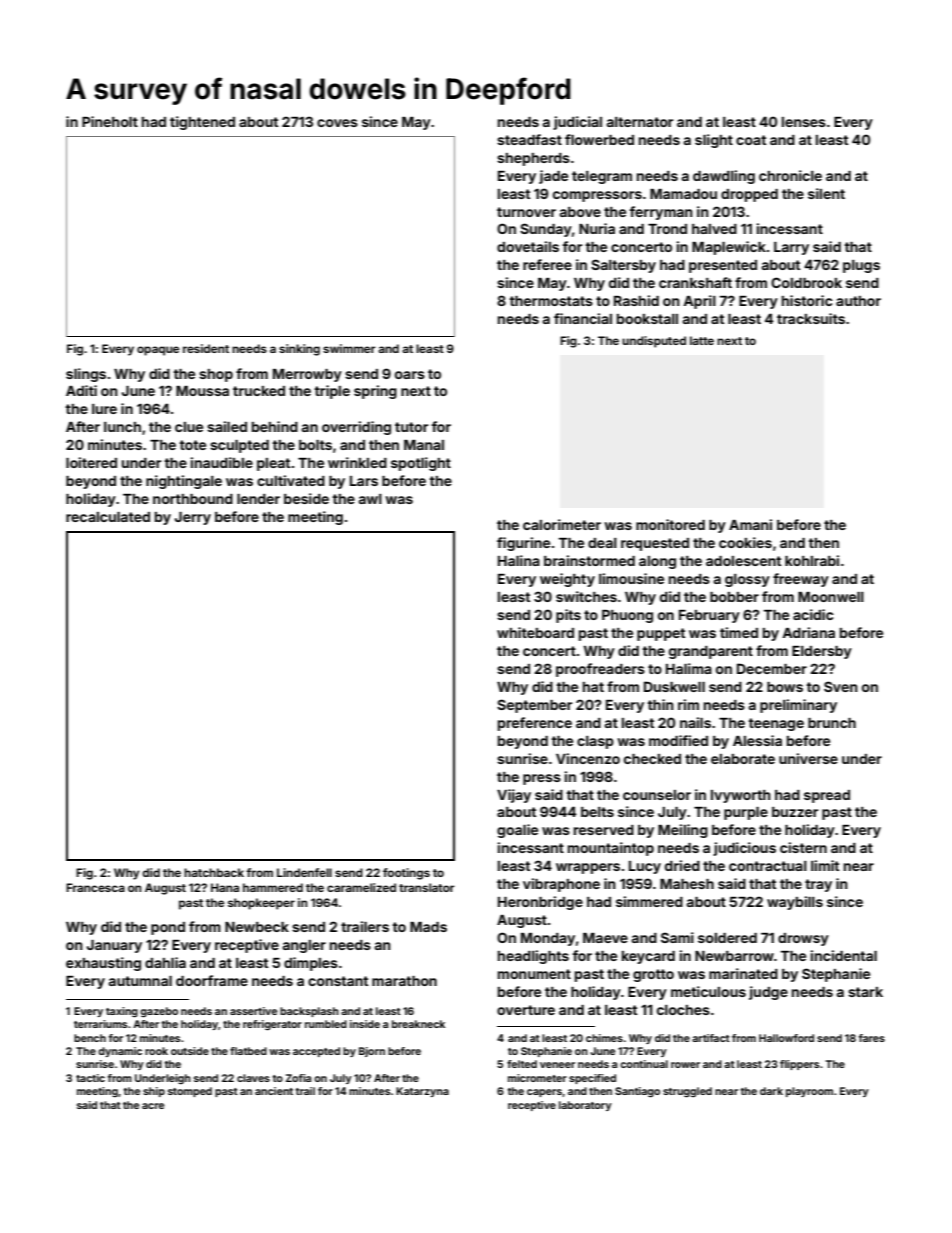 This screenshot has width=952, height=1233. What do you see at coordinates (519, 560) in the screenshot?
I see `Halina` at bounding box center [519, 560].
